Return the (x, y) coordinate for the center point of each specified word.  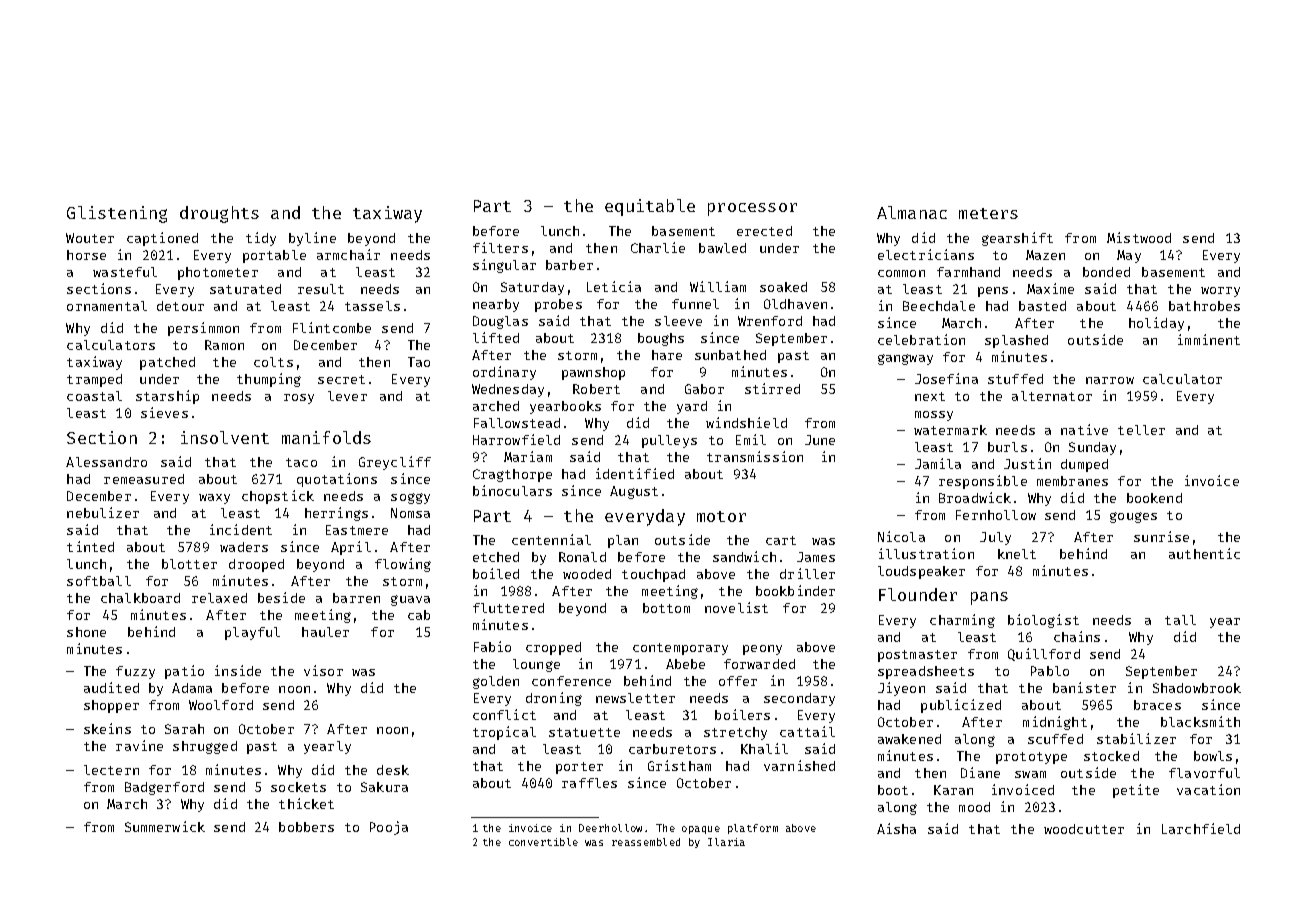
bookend (1154, 498)
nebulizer (103, 512)
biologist (1043, 621)
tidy (261, 239)
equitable (650, 207)
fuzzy (135, 672)
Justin (1027, 463)
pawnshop (593, 373)
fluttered (508, 608)
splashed (1016, 341)
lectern (111, 770)
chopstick (278, 497)
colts (273, 362)
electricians (926, 254)
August (634, 492)
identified (635, 473)
